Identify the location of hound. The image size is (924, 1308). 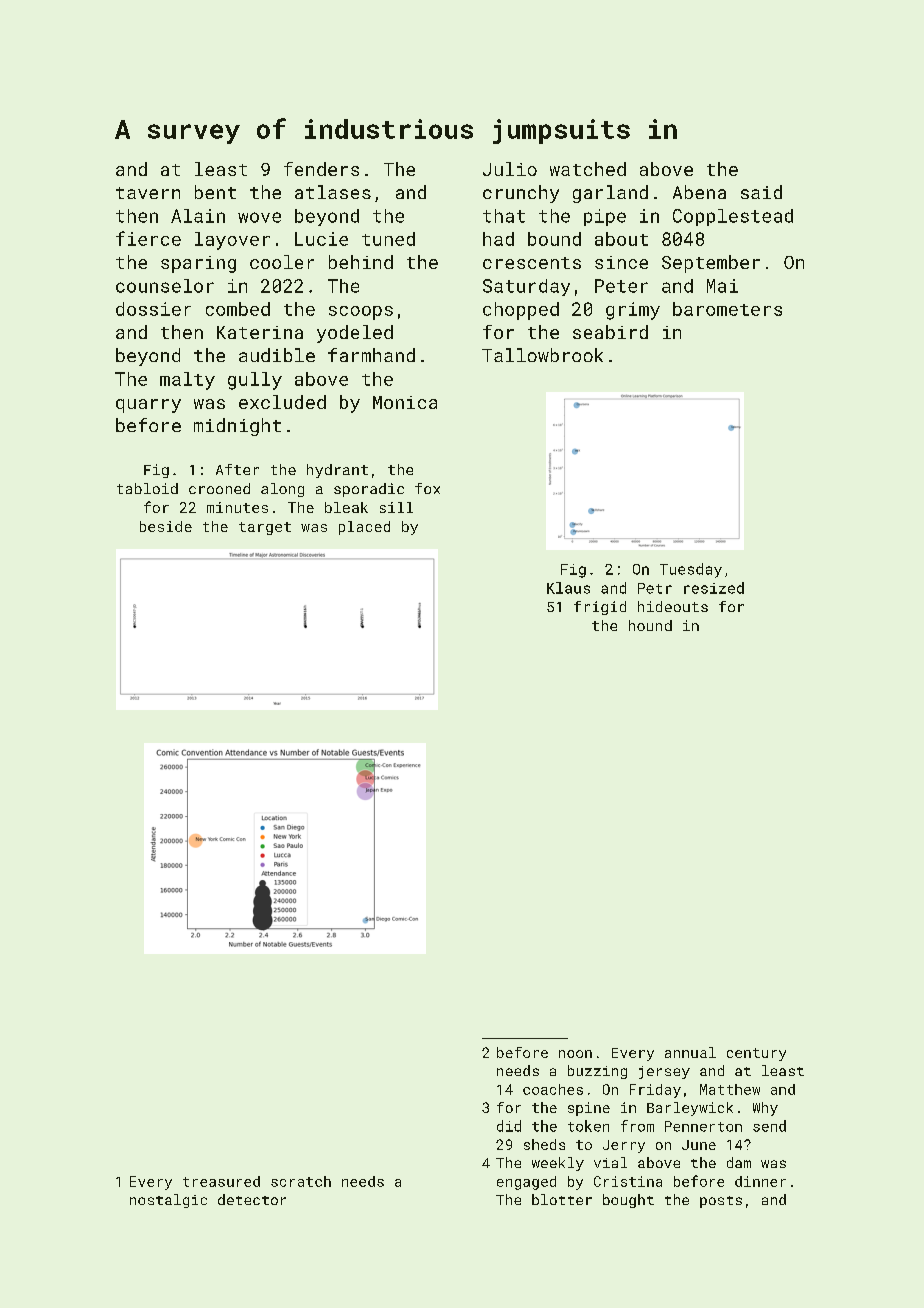
(650, 625).
